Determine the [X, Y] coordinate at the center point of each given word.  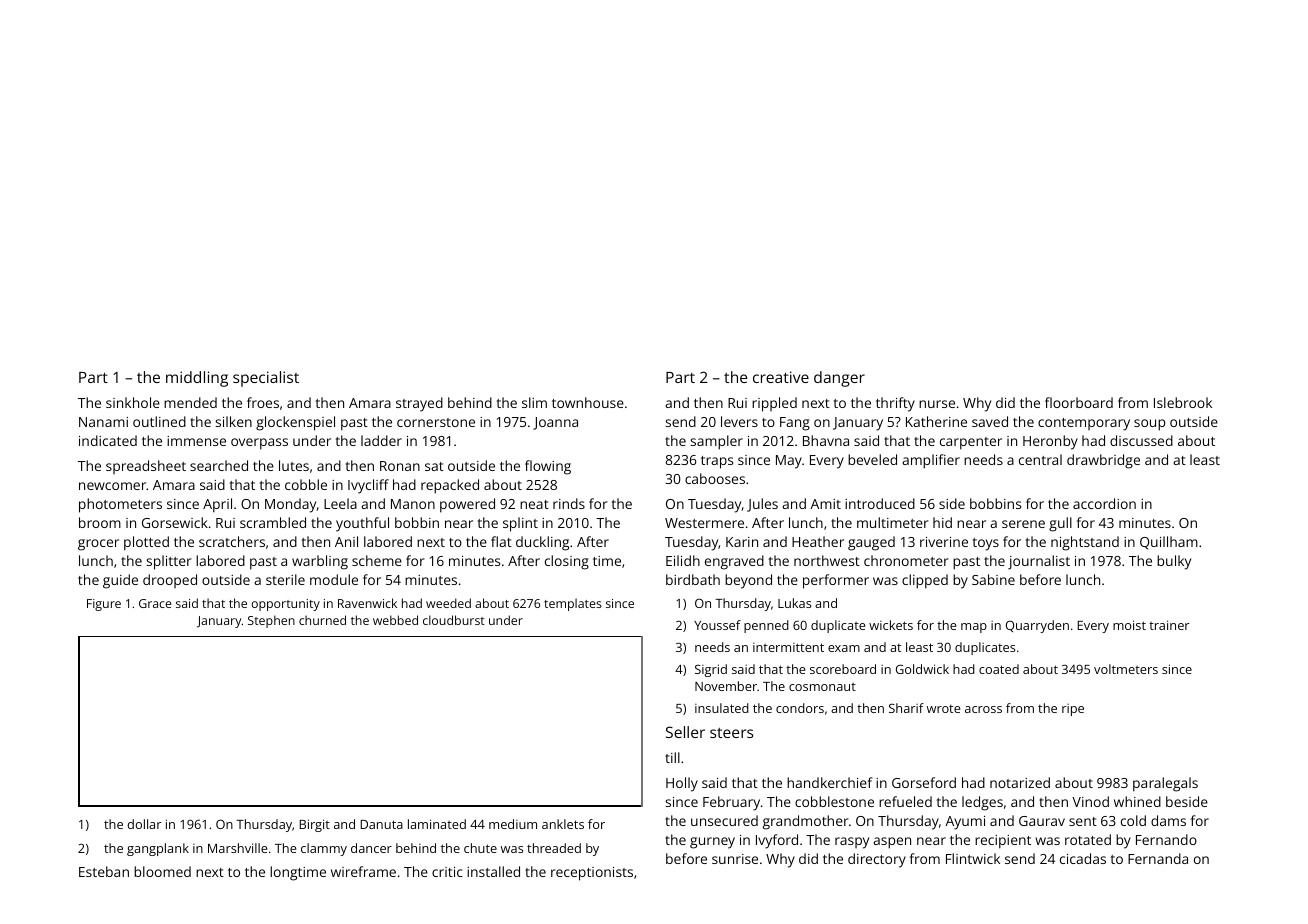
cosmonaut [822, 687]
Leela [340, 503]
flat [501, 541]
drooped [170, 581]
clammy [324, 849]
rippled [774, 404]
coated [999, 669]
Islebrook [1183, 402]
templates [573, 604]
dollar [144, 824]
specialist [266, 379]
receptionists [592, 874]
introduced [880, 503]
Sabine [993, 579]
